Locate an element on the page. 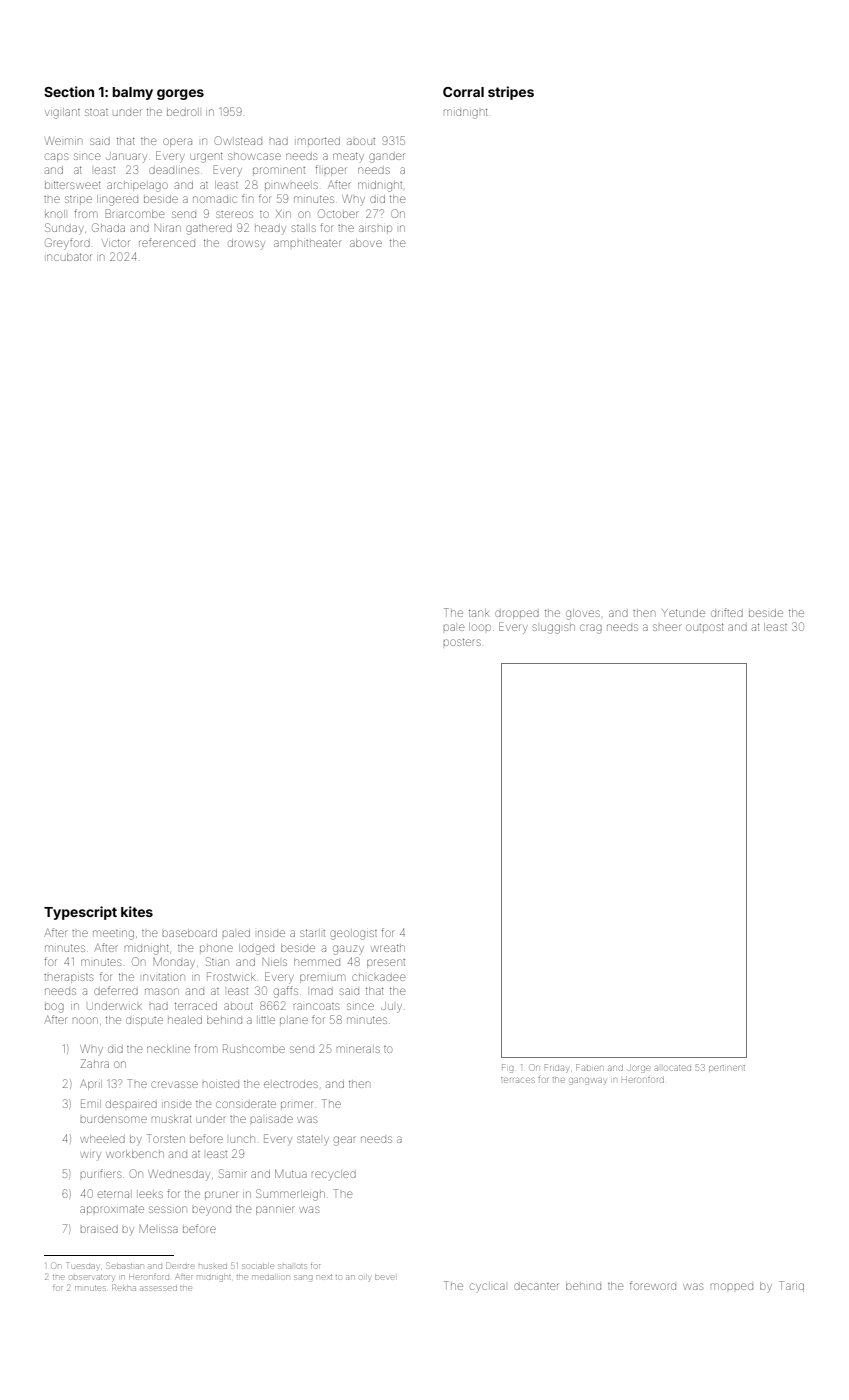 The height and width of the page is (1400, 849). wreath is located at coordinates (388, 948).
